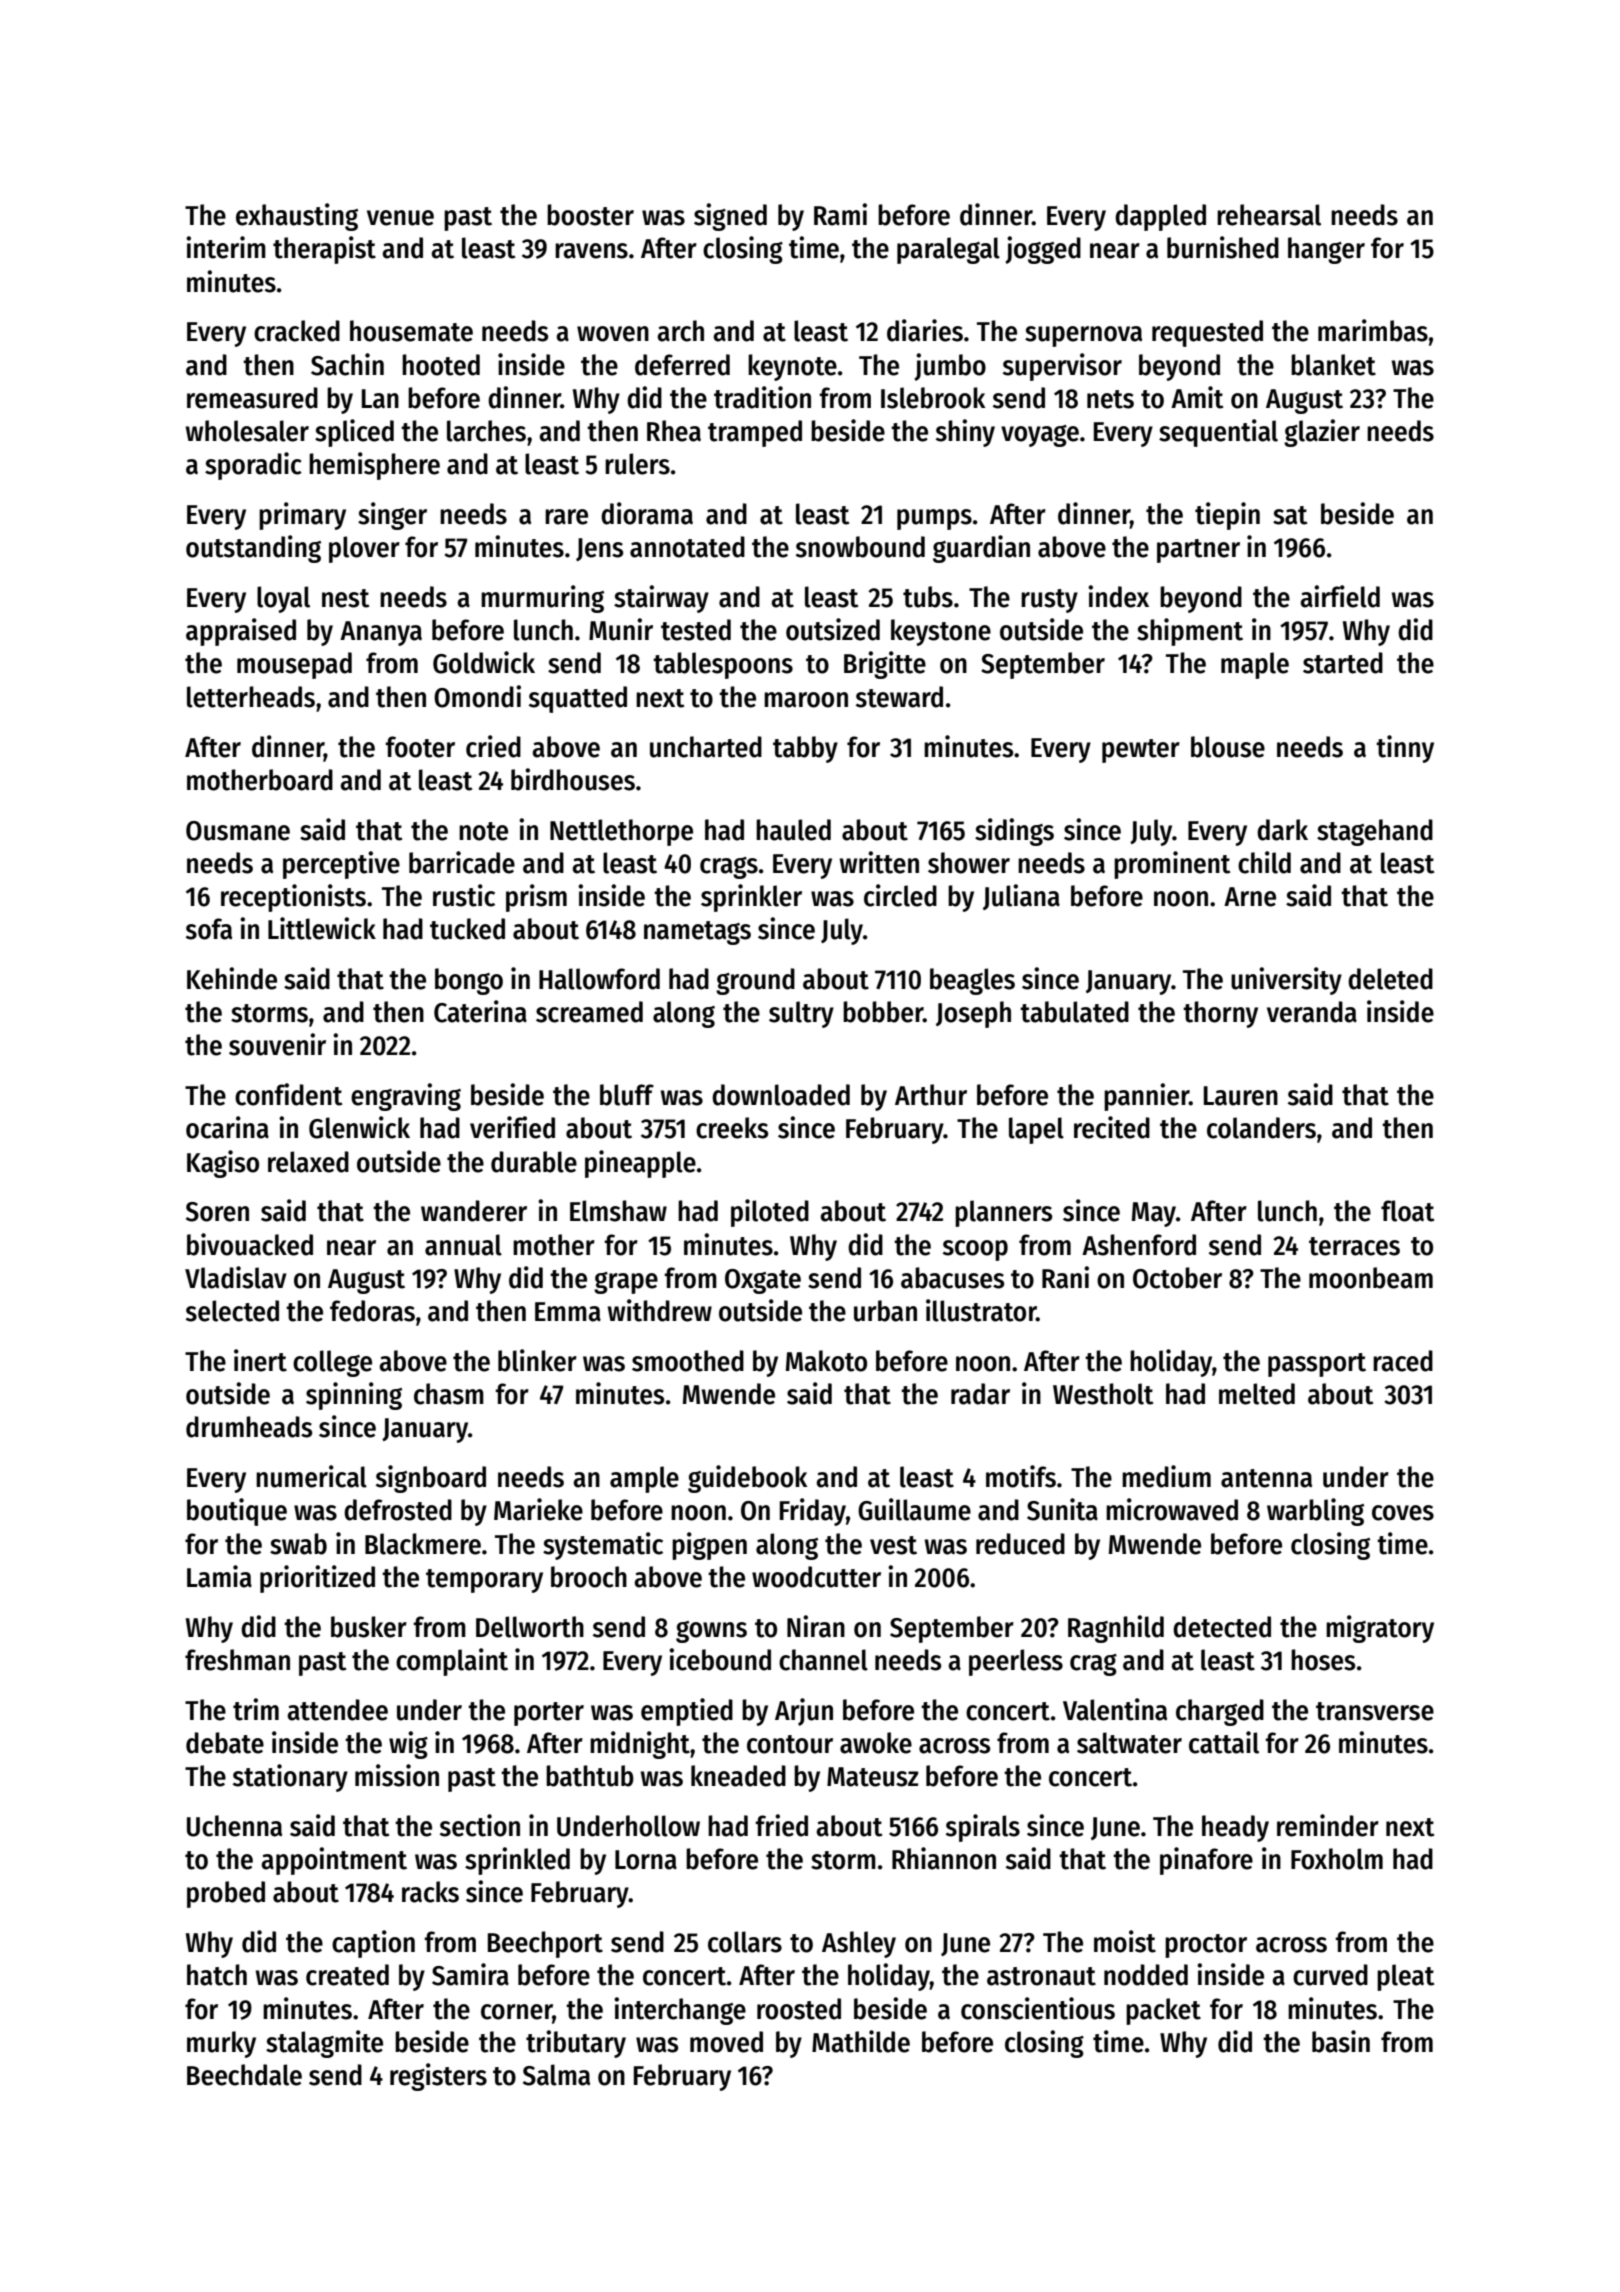 The width and height of the screenshot is (1620, 2292). I want to click on Beechdale, so click(244, 2075).
